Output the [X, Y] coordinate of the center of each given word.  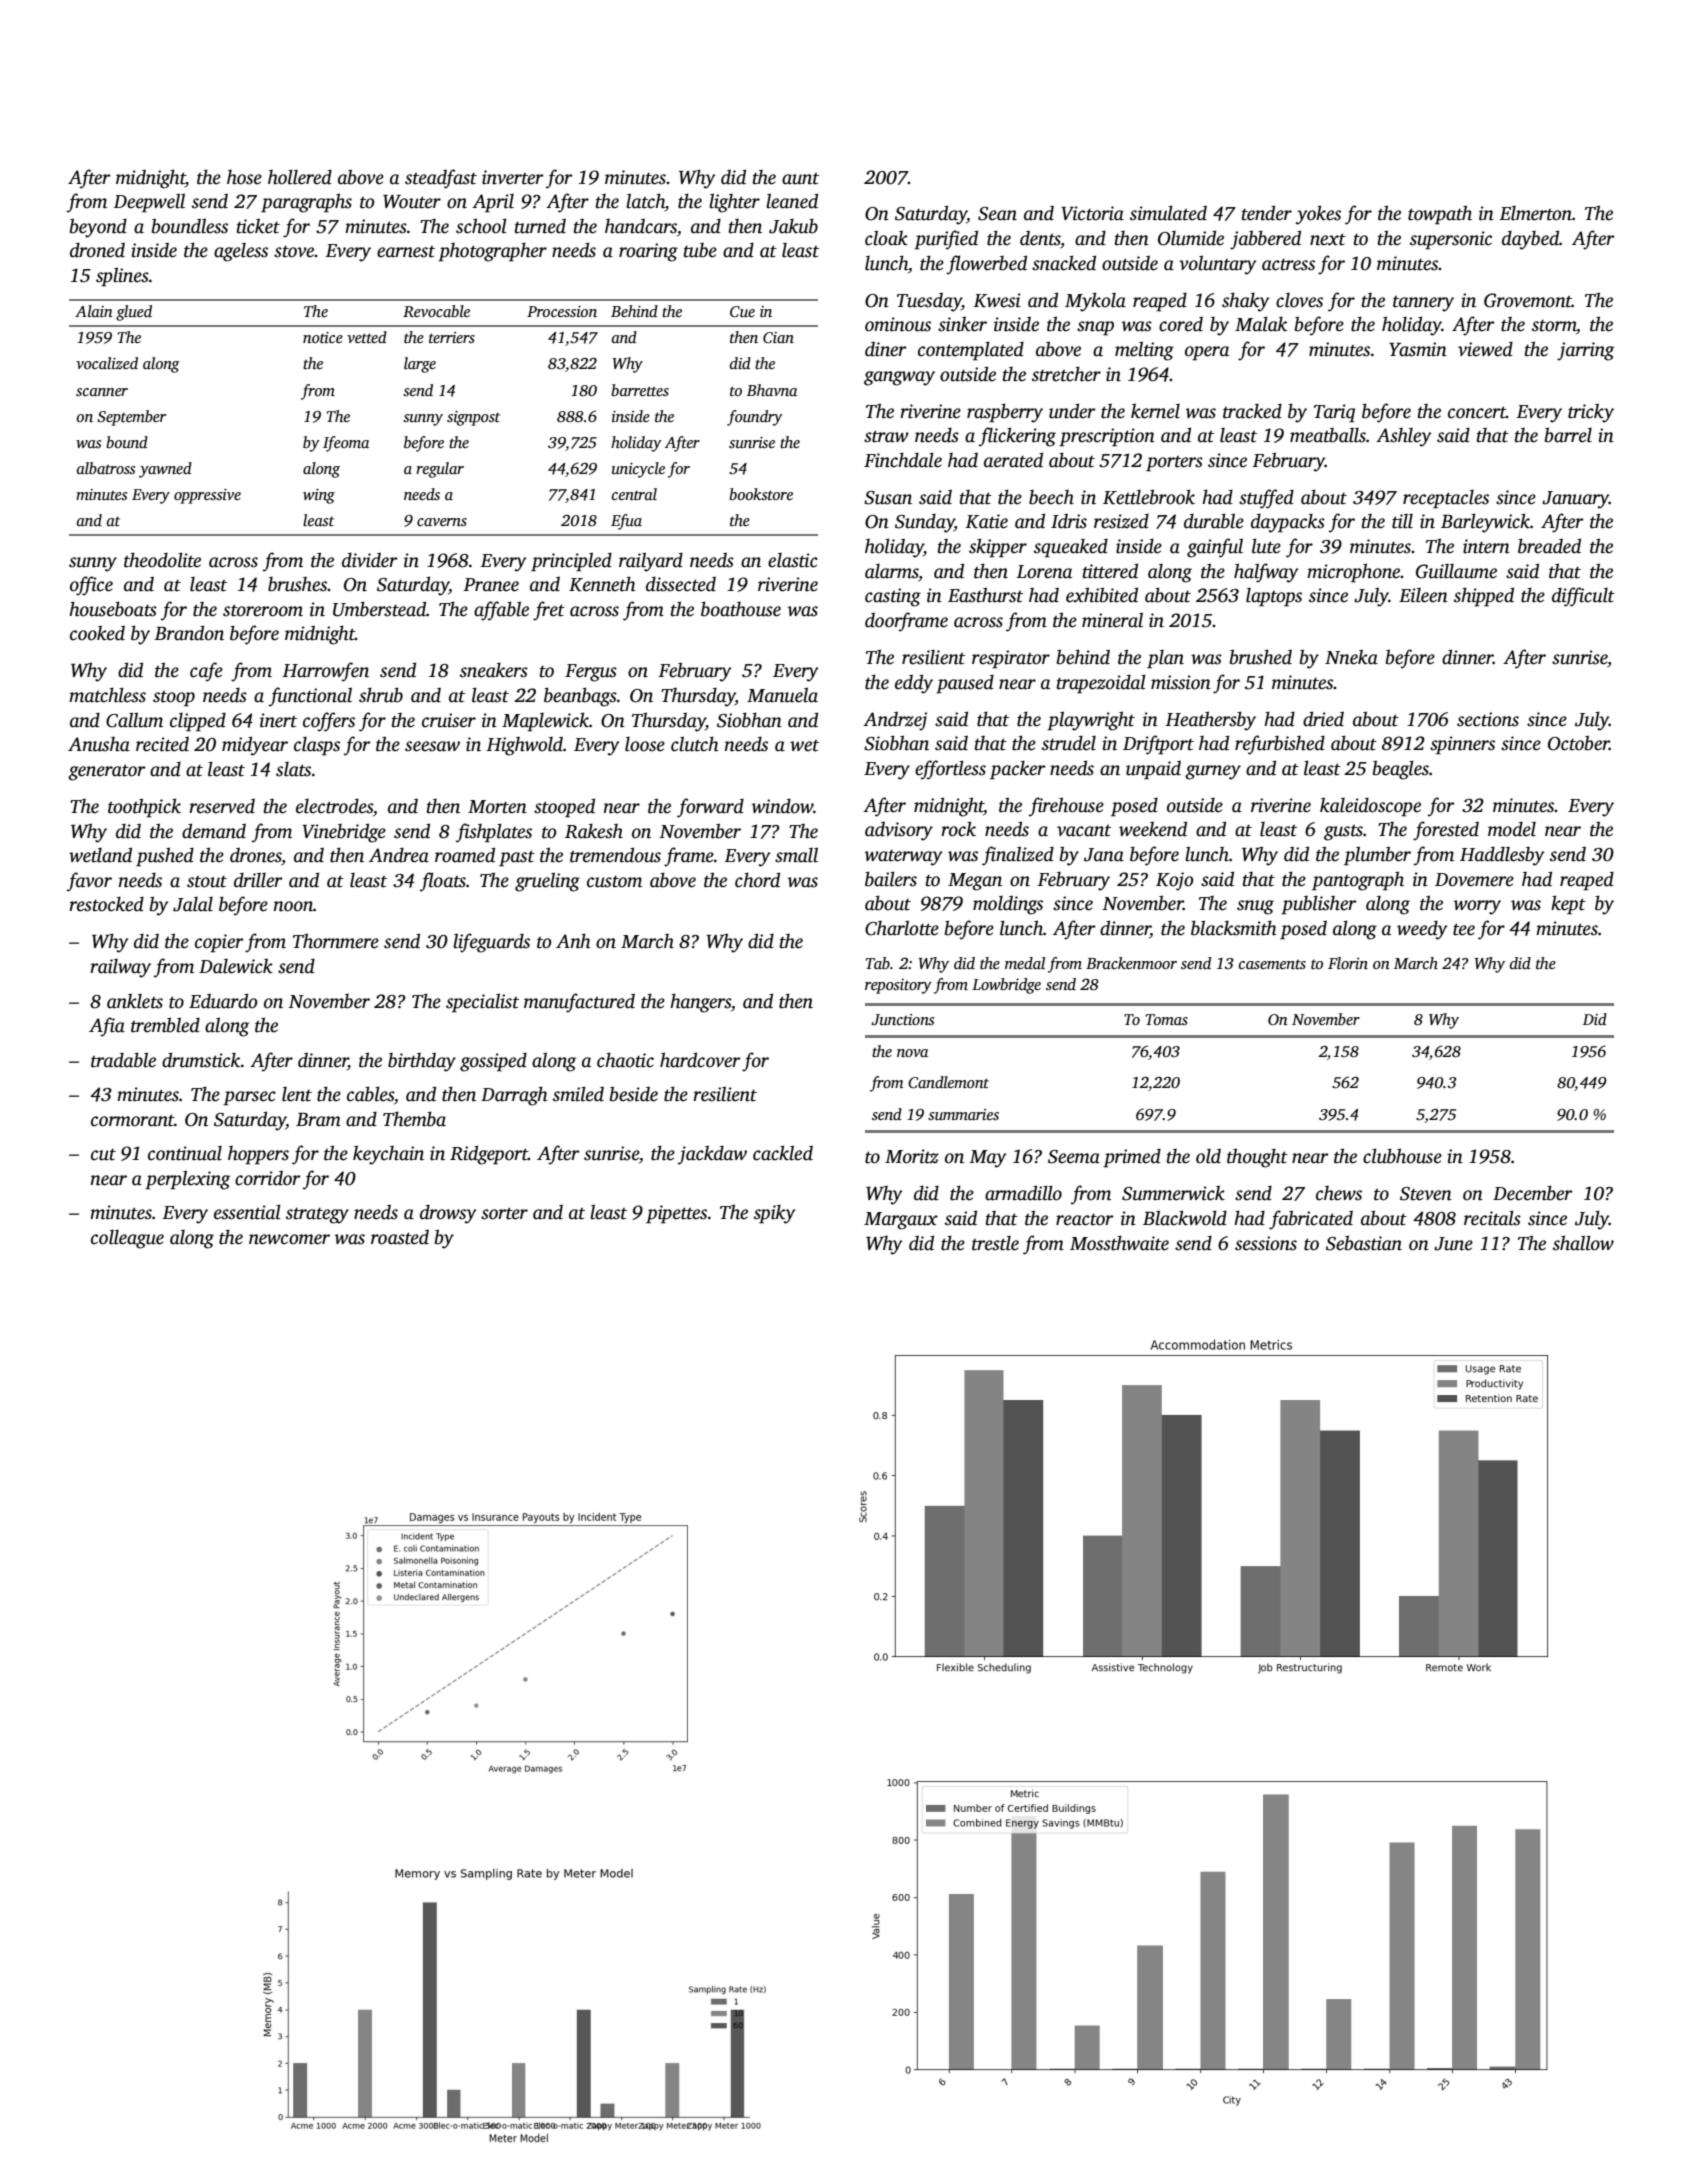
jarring [1585, 351]
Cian [778, 338]
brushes [297, 584]
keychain [388, 1155]
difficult [1583, 597]
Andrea [399, 855]
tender [1267, 213]
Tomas [1167, 1019]
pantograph [1358, 881]
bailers [891, 879]
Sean [997, 214]
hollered [300, 177]
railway [120, 968]
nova [912, 1053]
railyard [651, 562]
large [420, 365]
